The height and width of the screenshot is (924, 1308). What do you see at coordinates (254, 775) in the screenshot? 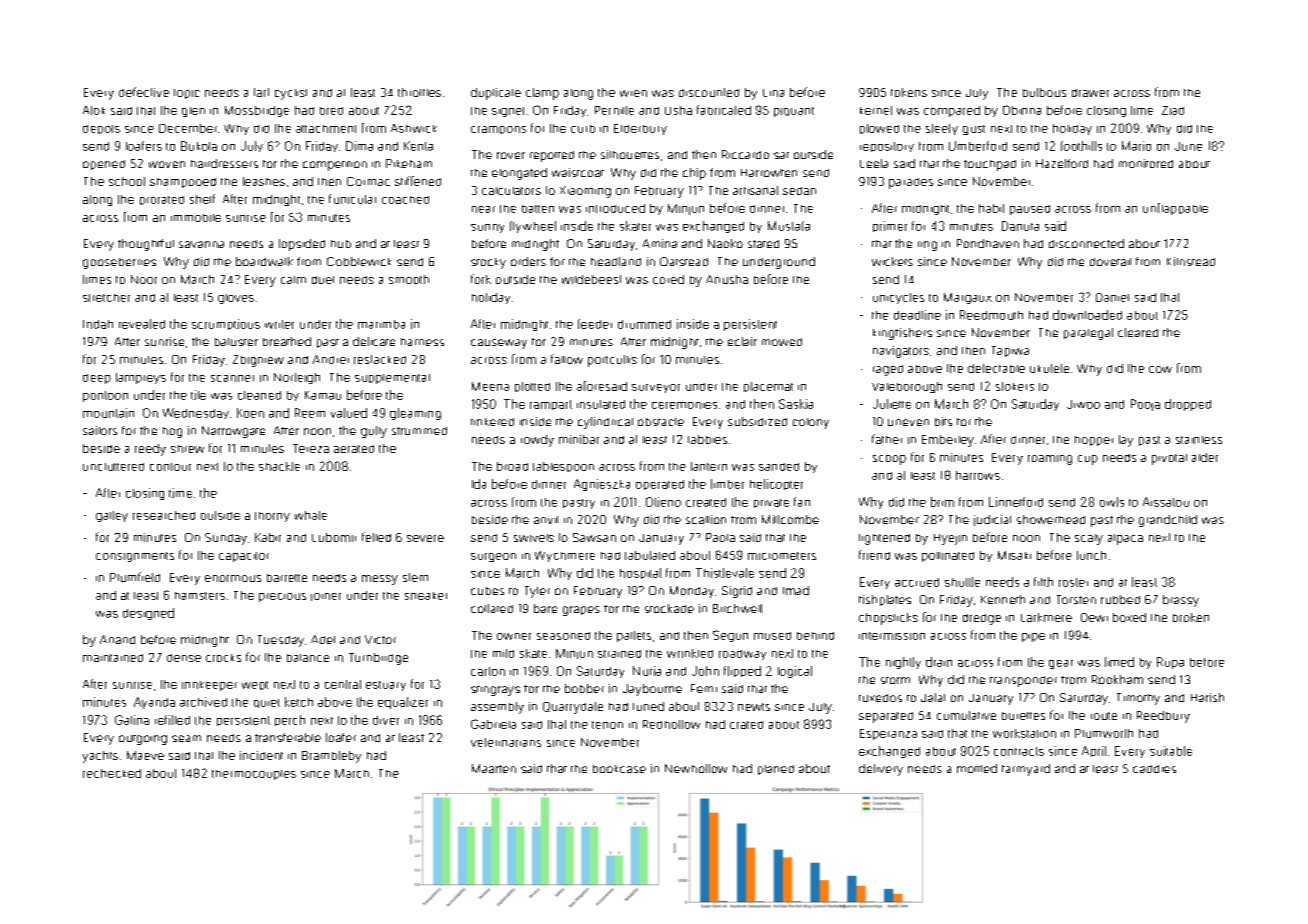
I see `thermocouples` at bounding box center [254, 775].
